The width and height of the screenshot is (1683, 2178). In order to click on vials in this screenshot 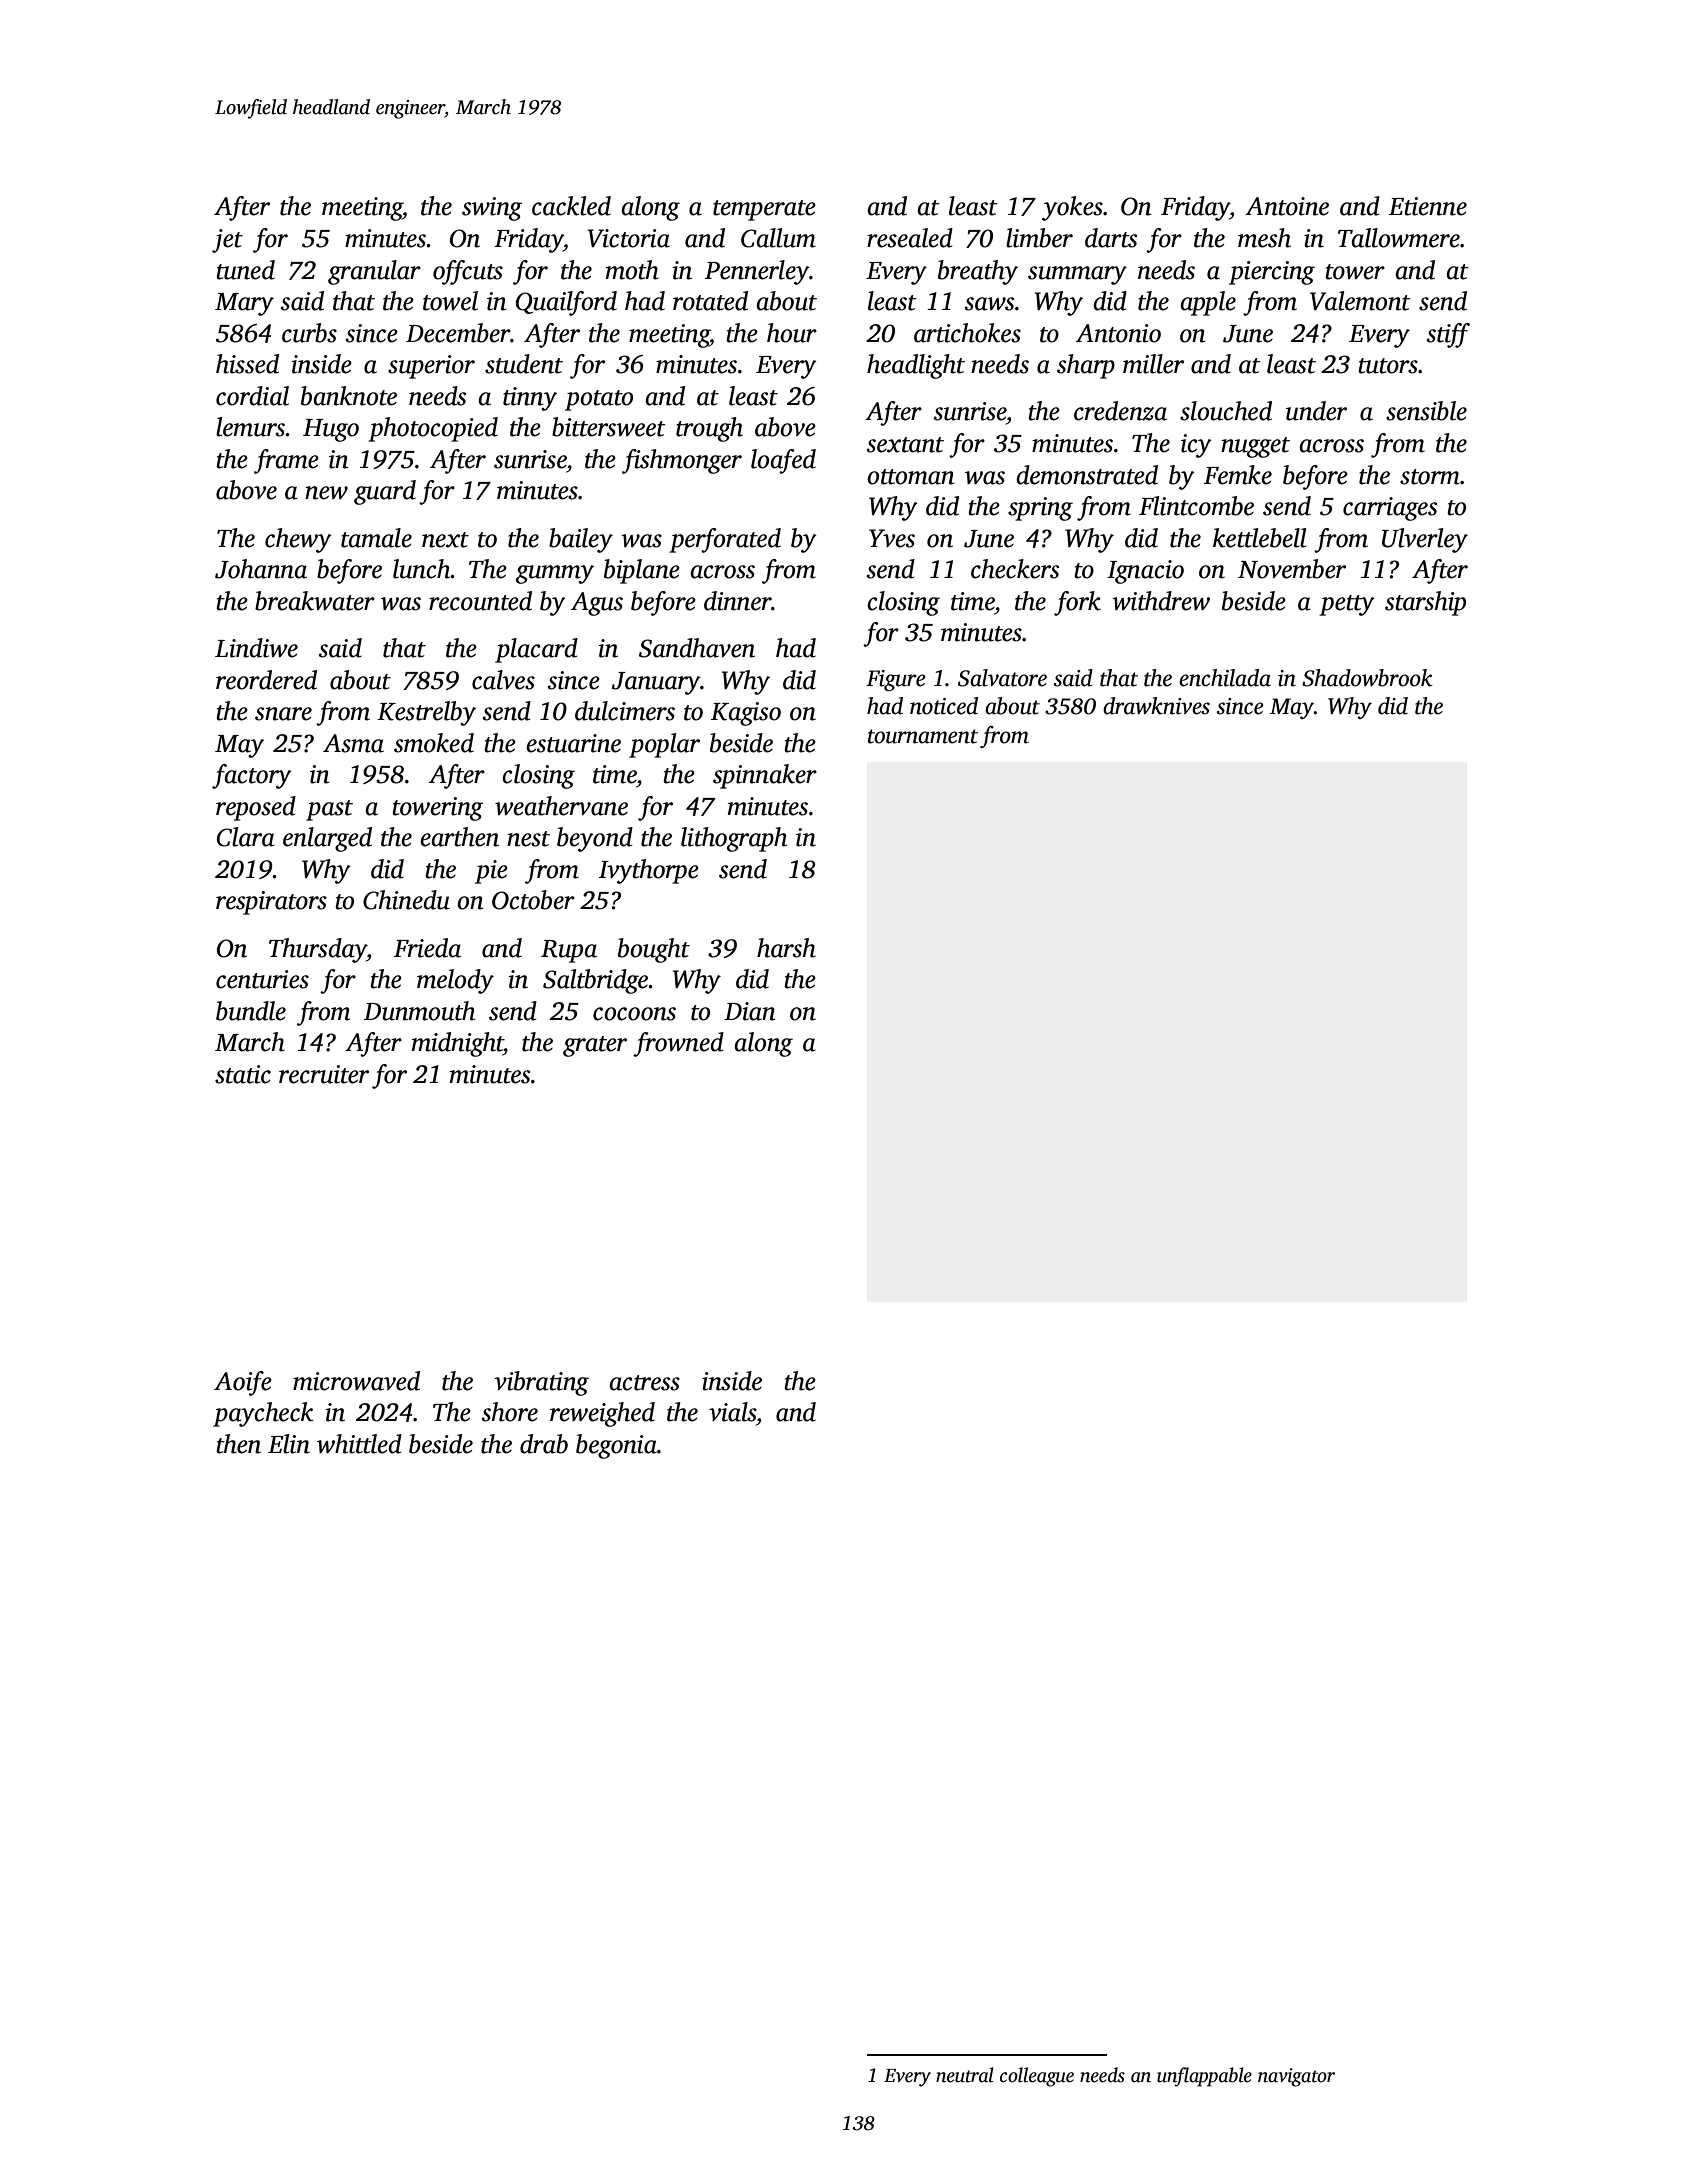, I will do `click(732, 1412)`.
